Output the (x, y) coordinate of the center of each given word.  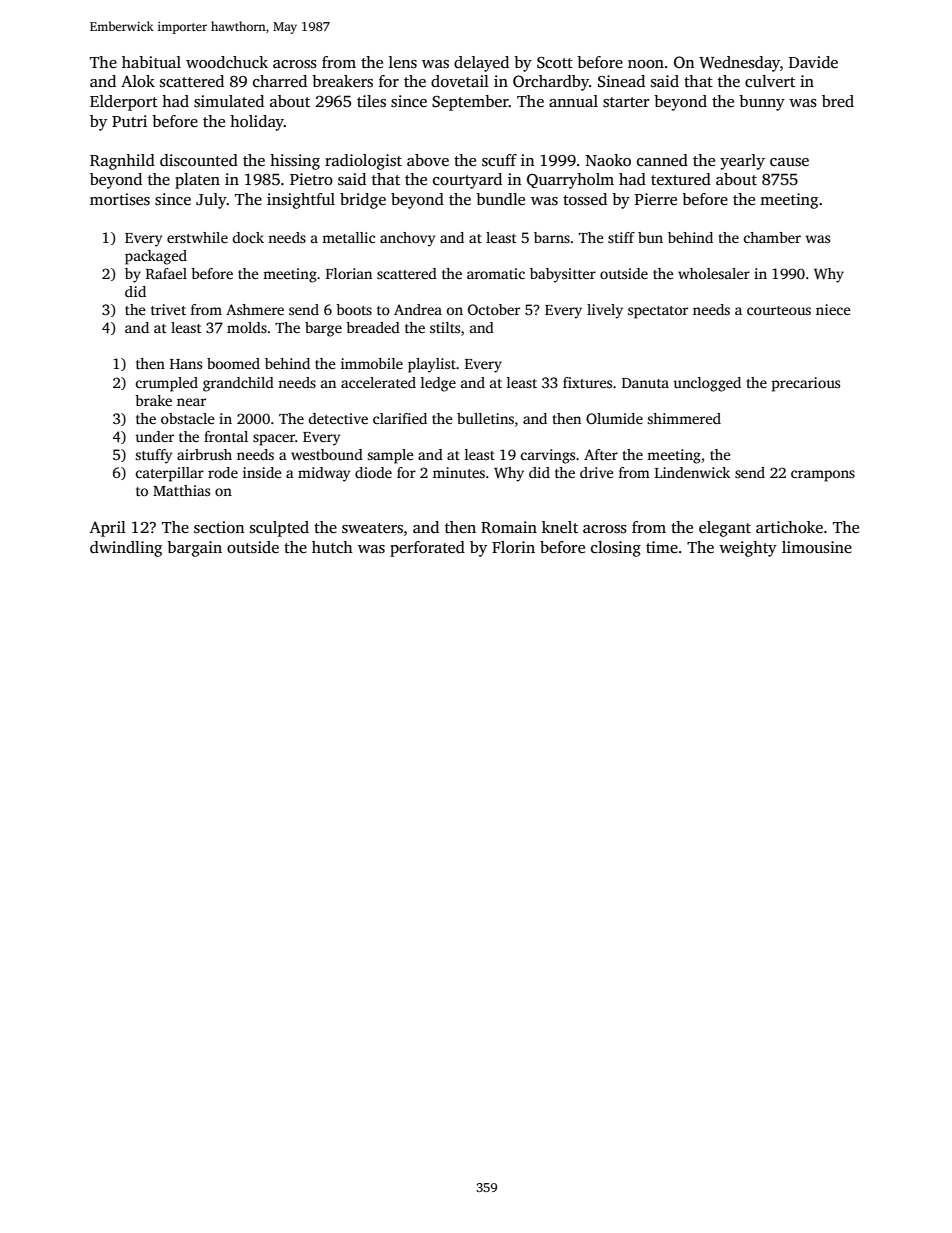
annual (573, 101)
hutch (332, 547)
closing (616, 549)
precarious (806, 384)
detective (338, 418)
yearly (742, 162)
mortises (120, 199)
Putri (129, 121)
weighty (748, 549)
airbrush (204, 454)
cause (789, 162)
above (428, 160)
